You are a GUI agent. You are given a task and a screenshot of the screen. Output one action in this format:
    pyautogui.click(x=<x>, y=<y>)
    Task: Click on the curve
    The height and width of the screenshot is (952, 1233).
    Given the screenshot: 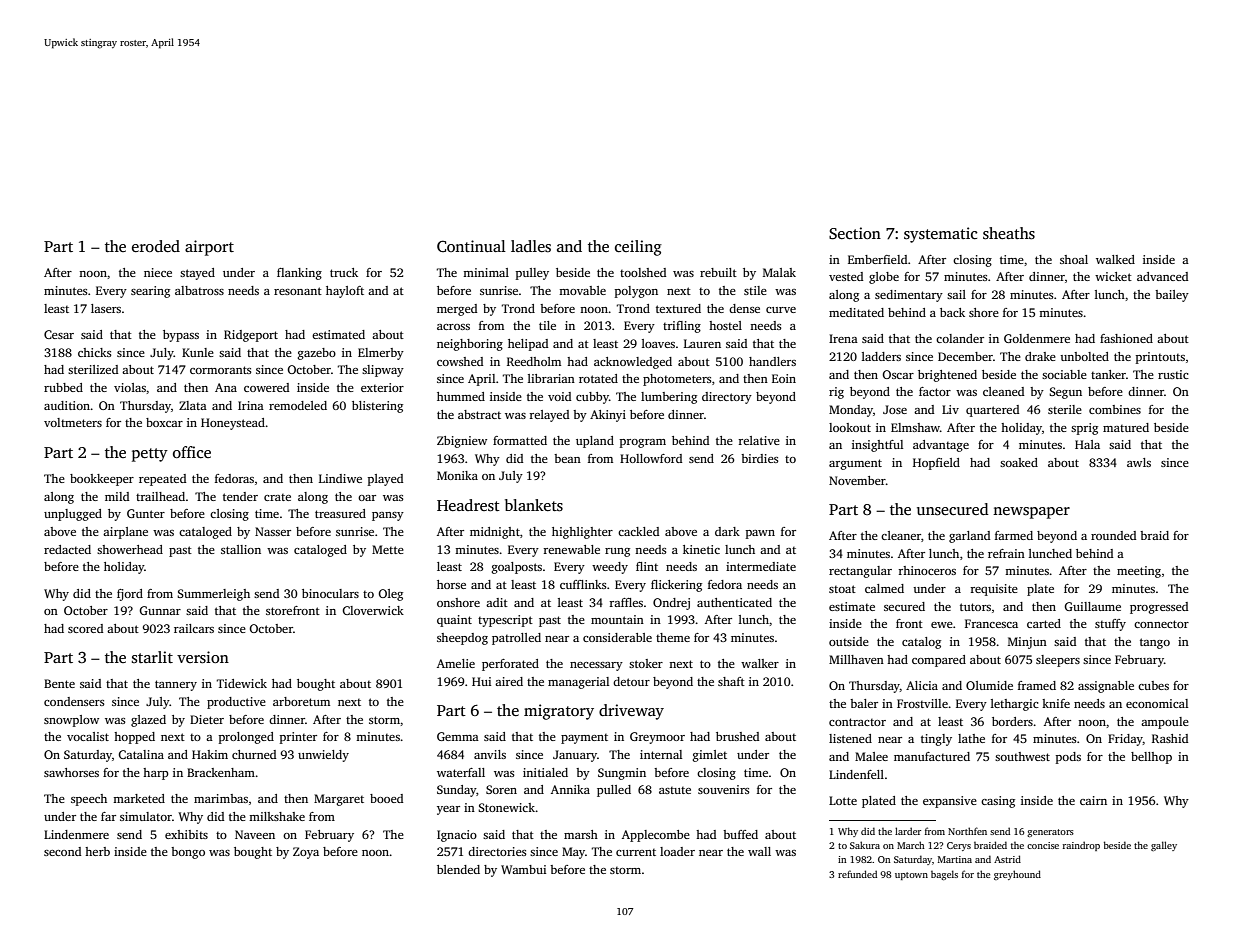 What is the action you would take?
    pyautogui.click(x=781, y=310)
